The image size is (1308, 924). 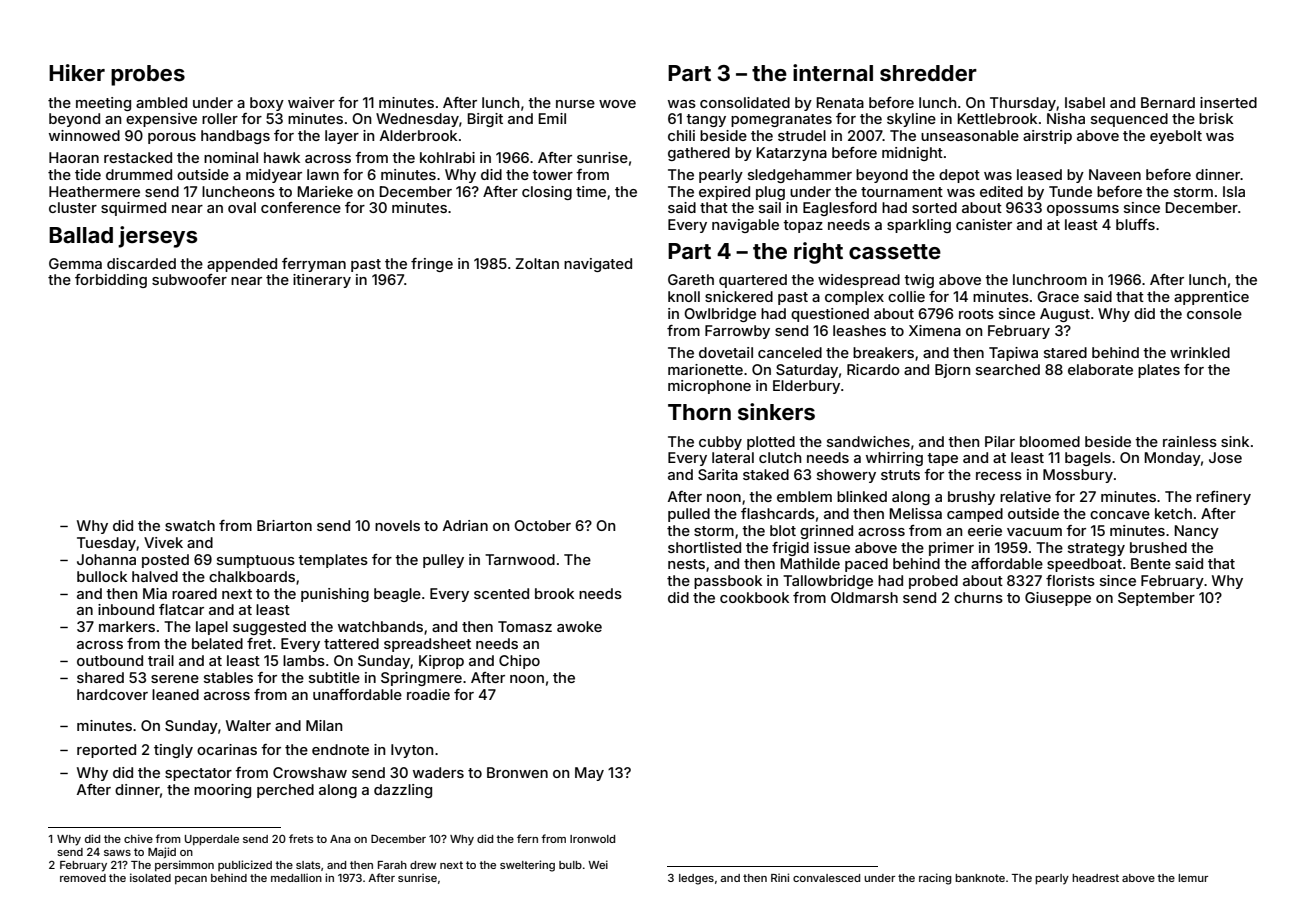 I want to click on swatch, so click(x=190, y=525).
